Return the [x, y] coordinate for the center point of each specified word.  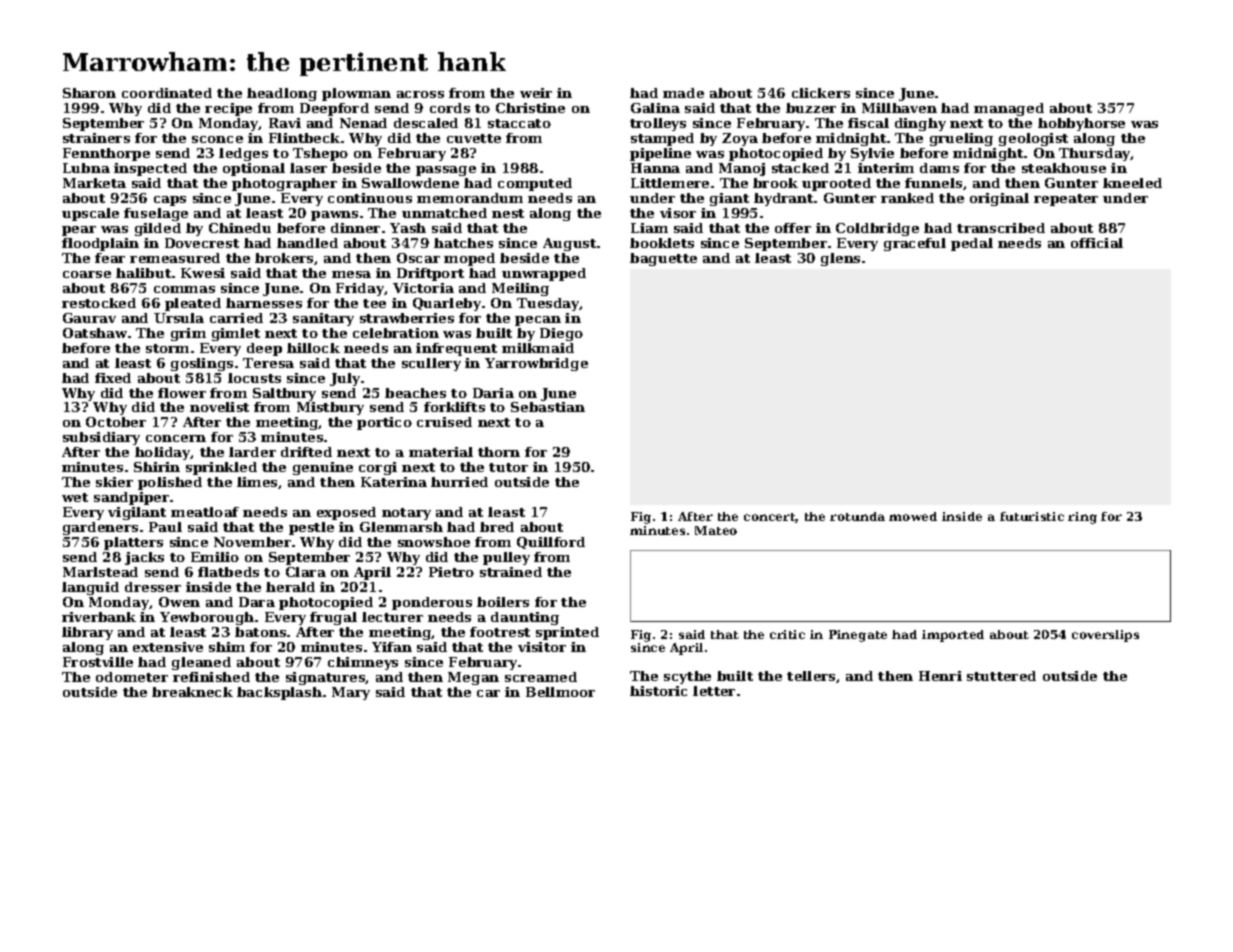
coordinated [167, 93]
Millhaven [899, 108]
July [345, 379]
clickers [821, 93]
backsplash [279, 693]
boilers [503, 602]
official [1097, 243]
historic [658, 691]
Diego [561, 334]
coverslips [1105, 636]
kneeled [1132, 183]
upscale [90, 214]
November [252, 542]
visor [678, 213]
